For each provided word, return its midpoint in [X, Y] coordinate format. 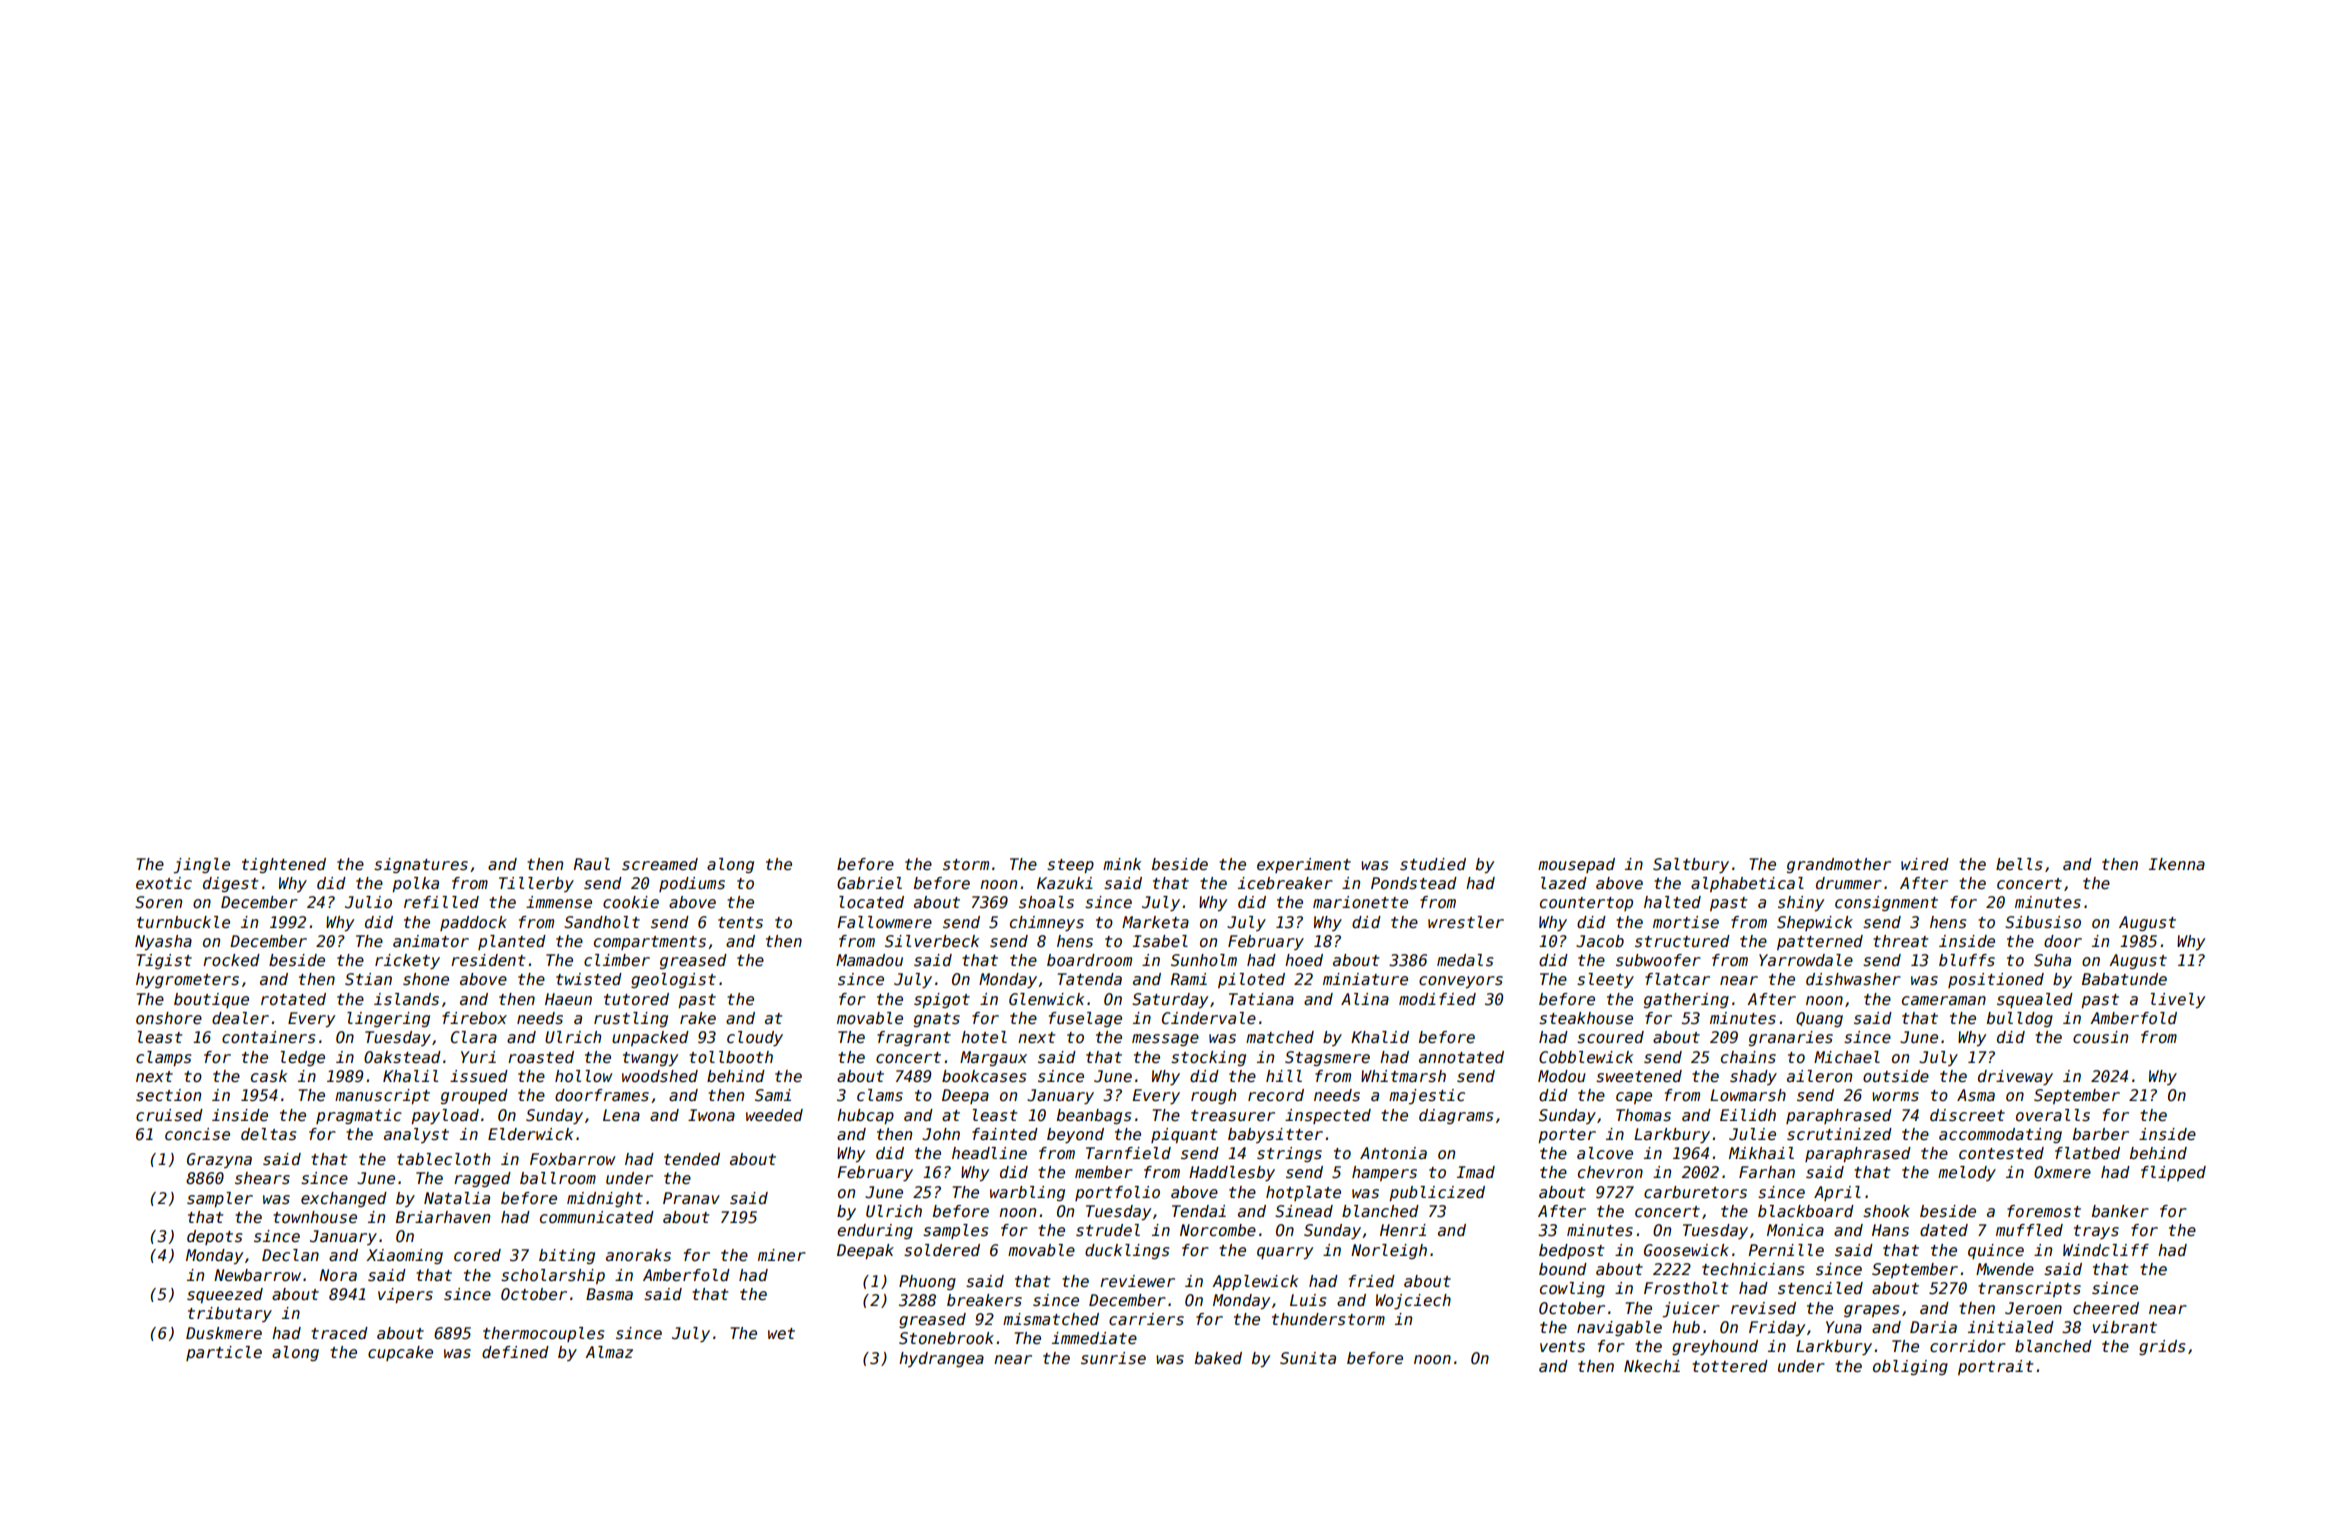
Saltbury [1691, 865]
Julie [1752, 1134]
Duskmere [224, 1333]
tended [692, 1159]
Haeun [568, 999]
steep [1070, 866]
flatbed [2087, 1153]
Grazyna [219, 1160]
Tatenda [1089, 979]
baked [1218, 1358]
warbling [1027, 1193]
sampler [220, 1199]
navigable [1619, 1328]
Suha [2052, 960]
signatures [421, 865]
